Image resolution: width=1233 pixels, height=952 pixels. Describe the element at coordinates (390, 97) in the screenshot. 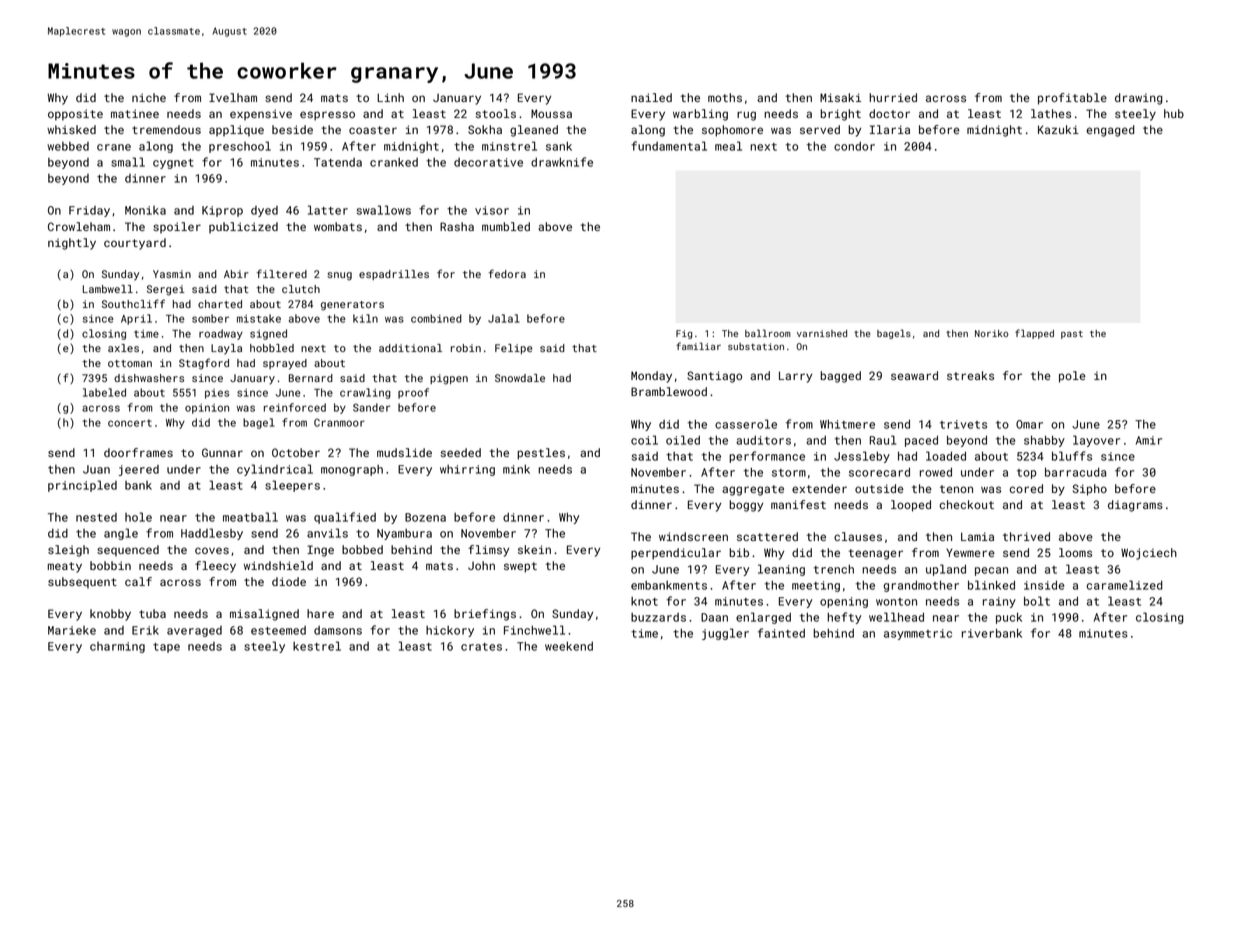

I see `Linh` at that location.
